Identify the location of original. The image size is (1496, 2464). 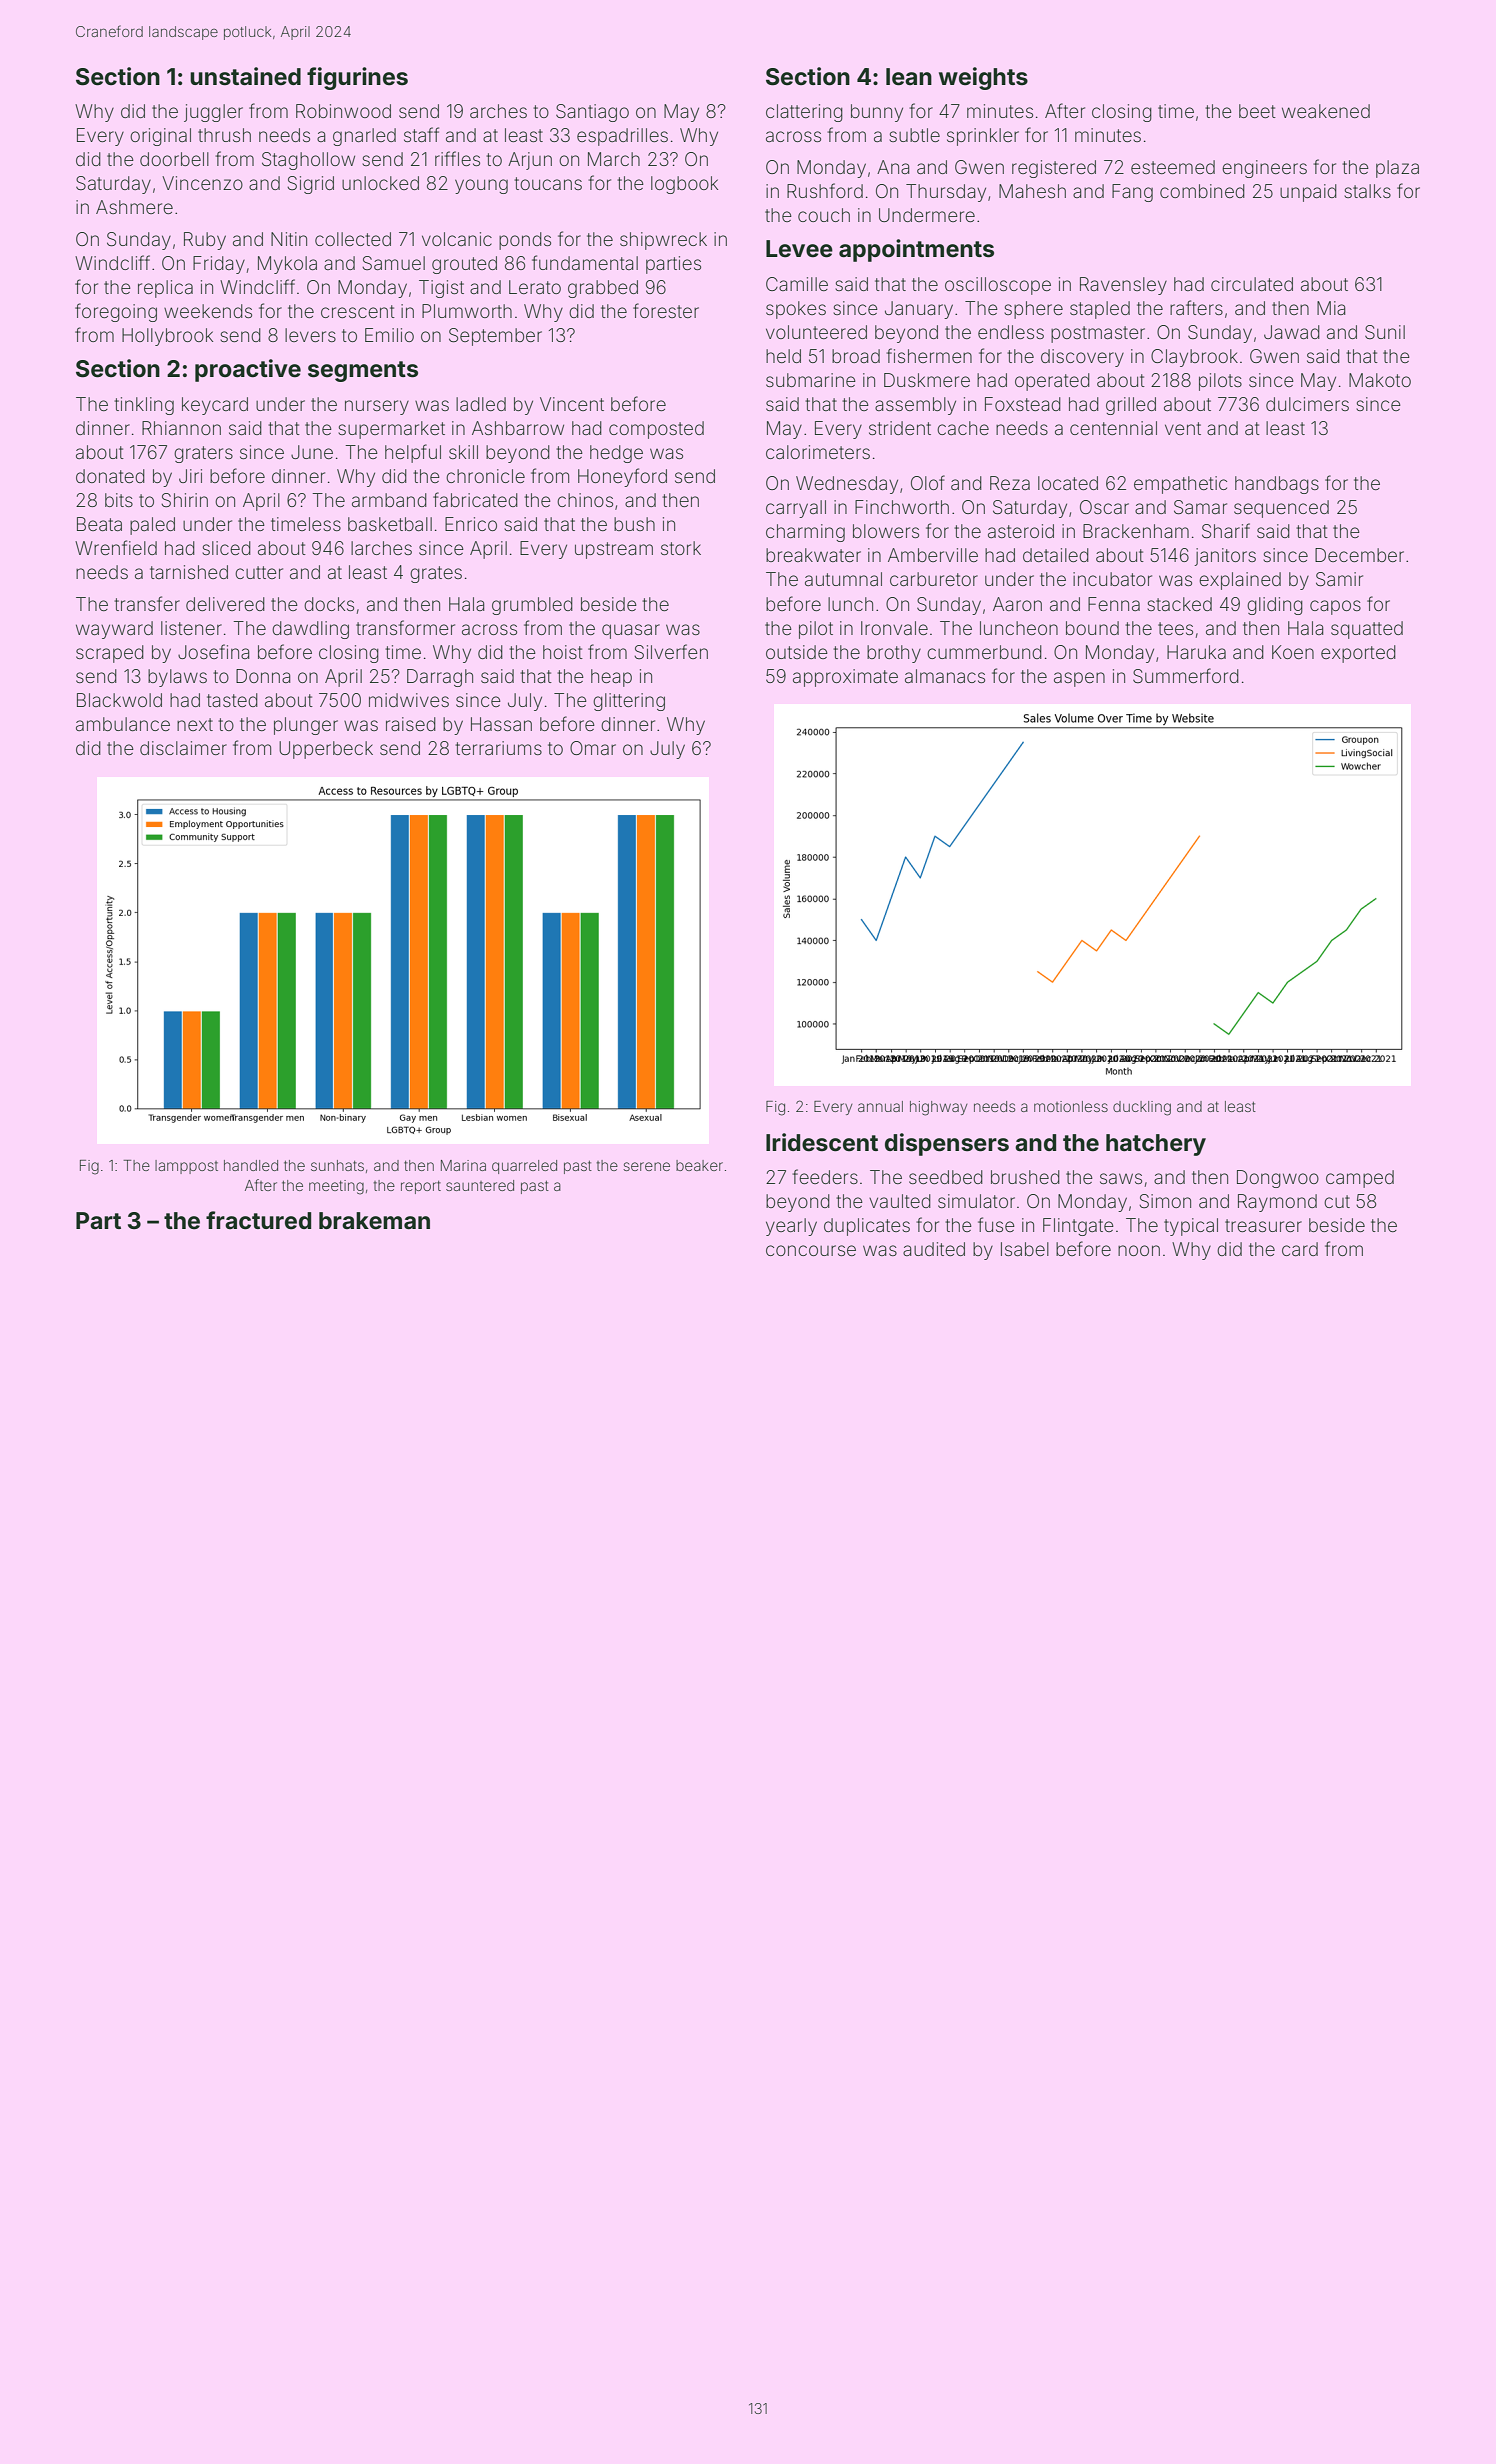
(160, 137).
